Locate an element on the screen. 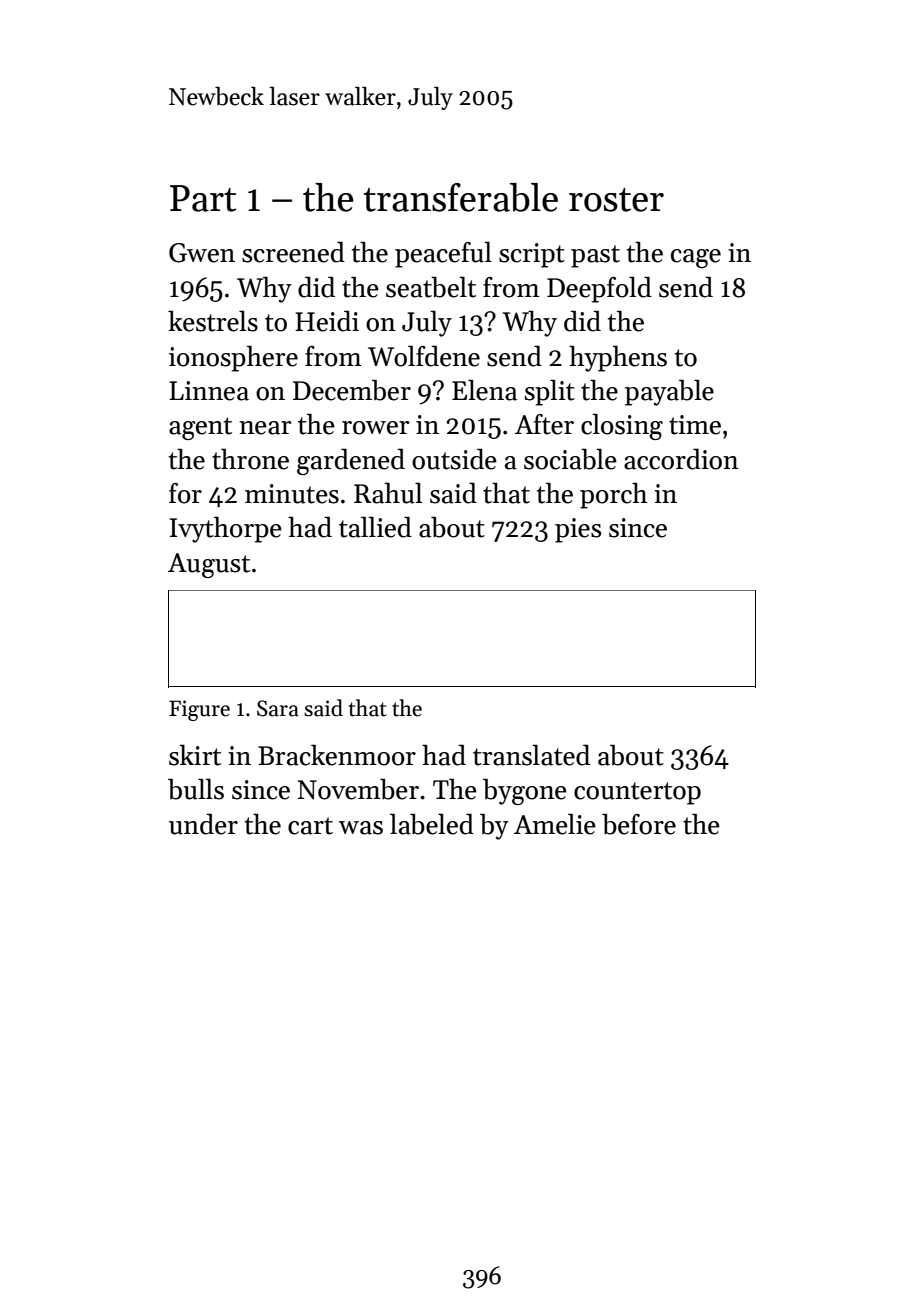 Image resolution: width=924 pixels, height=1311 pixels. Elena is located at coordinates (484, 390).
